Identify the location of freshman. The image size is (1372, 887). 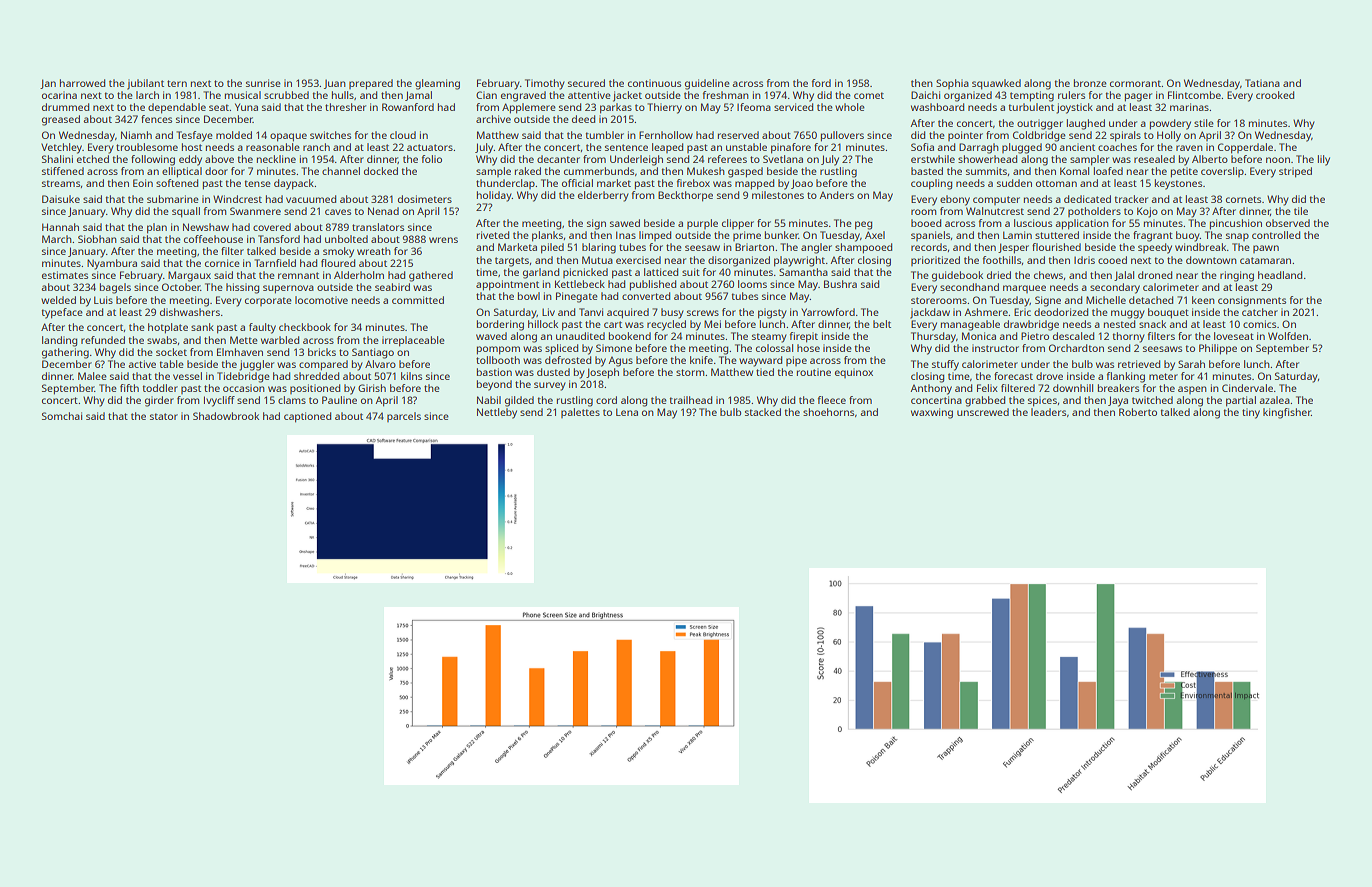
(726, 95).
